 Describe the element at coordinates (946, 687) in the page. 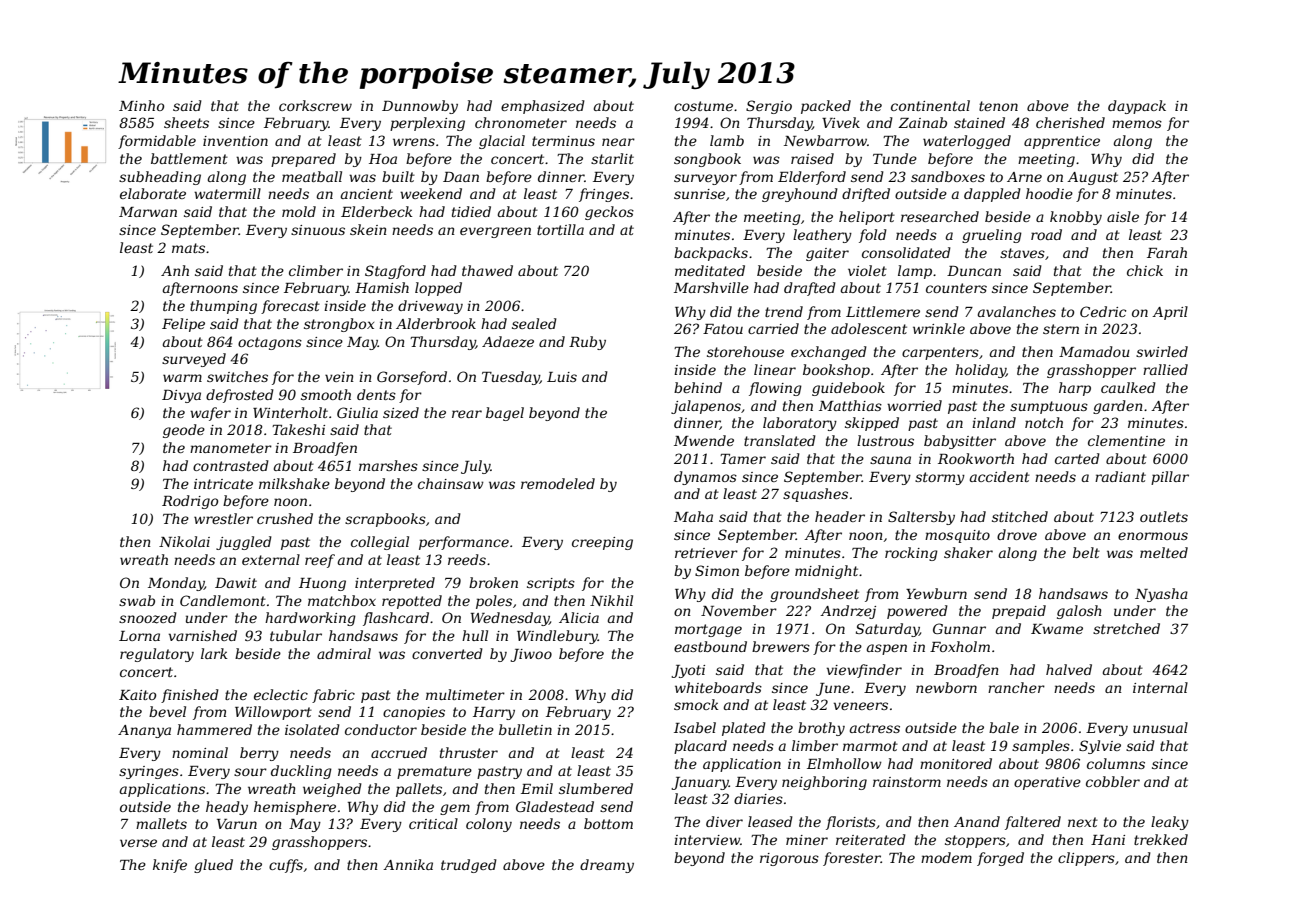

I see `newborn` at that location.
